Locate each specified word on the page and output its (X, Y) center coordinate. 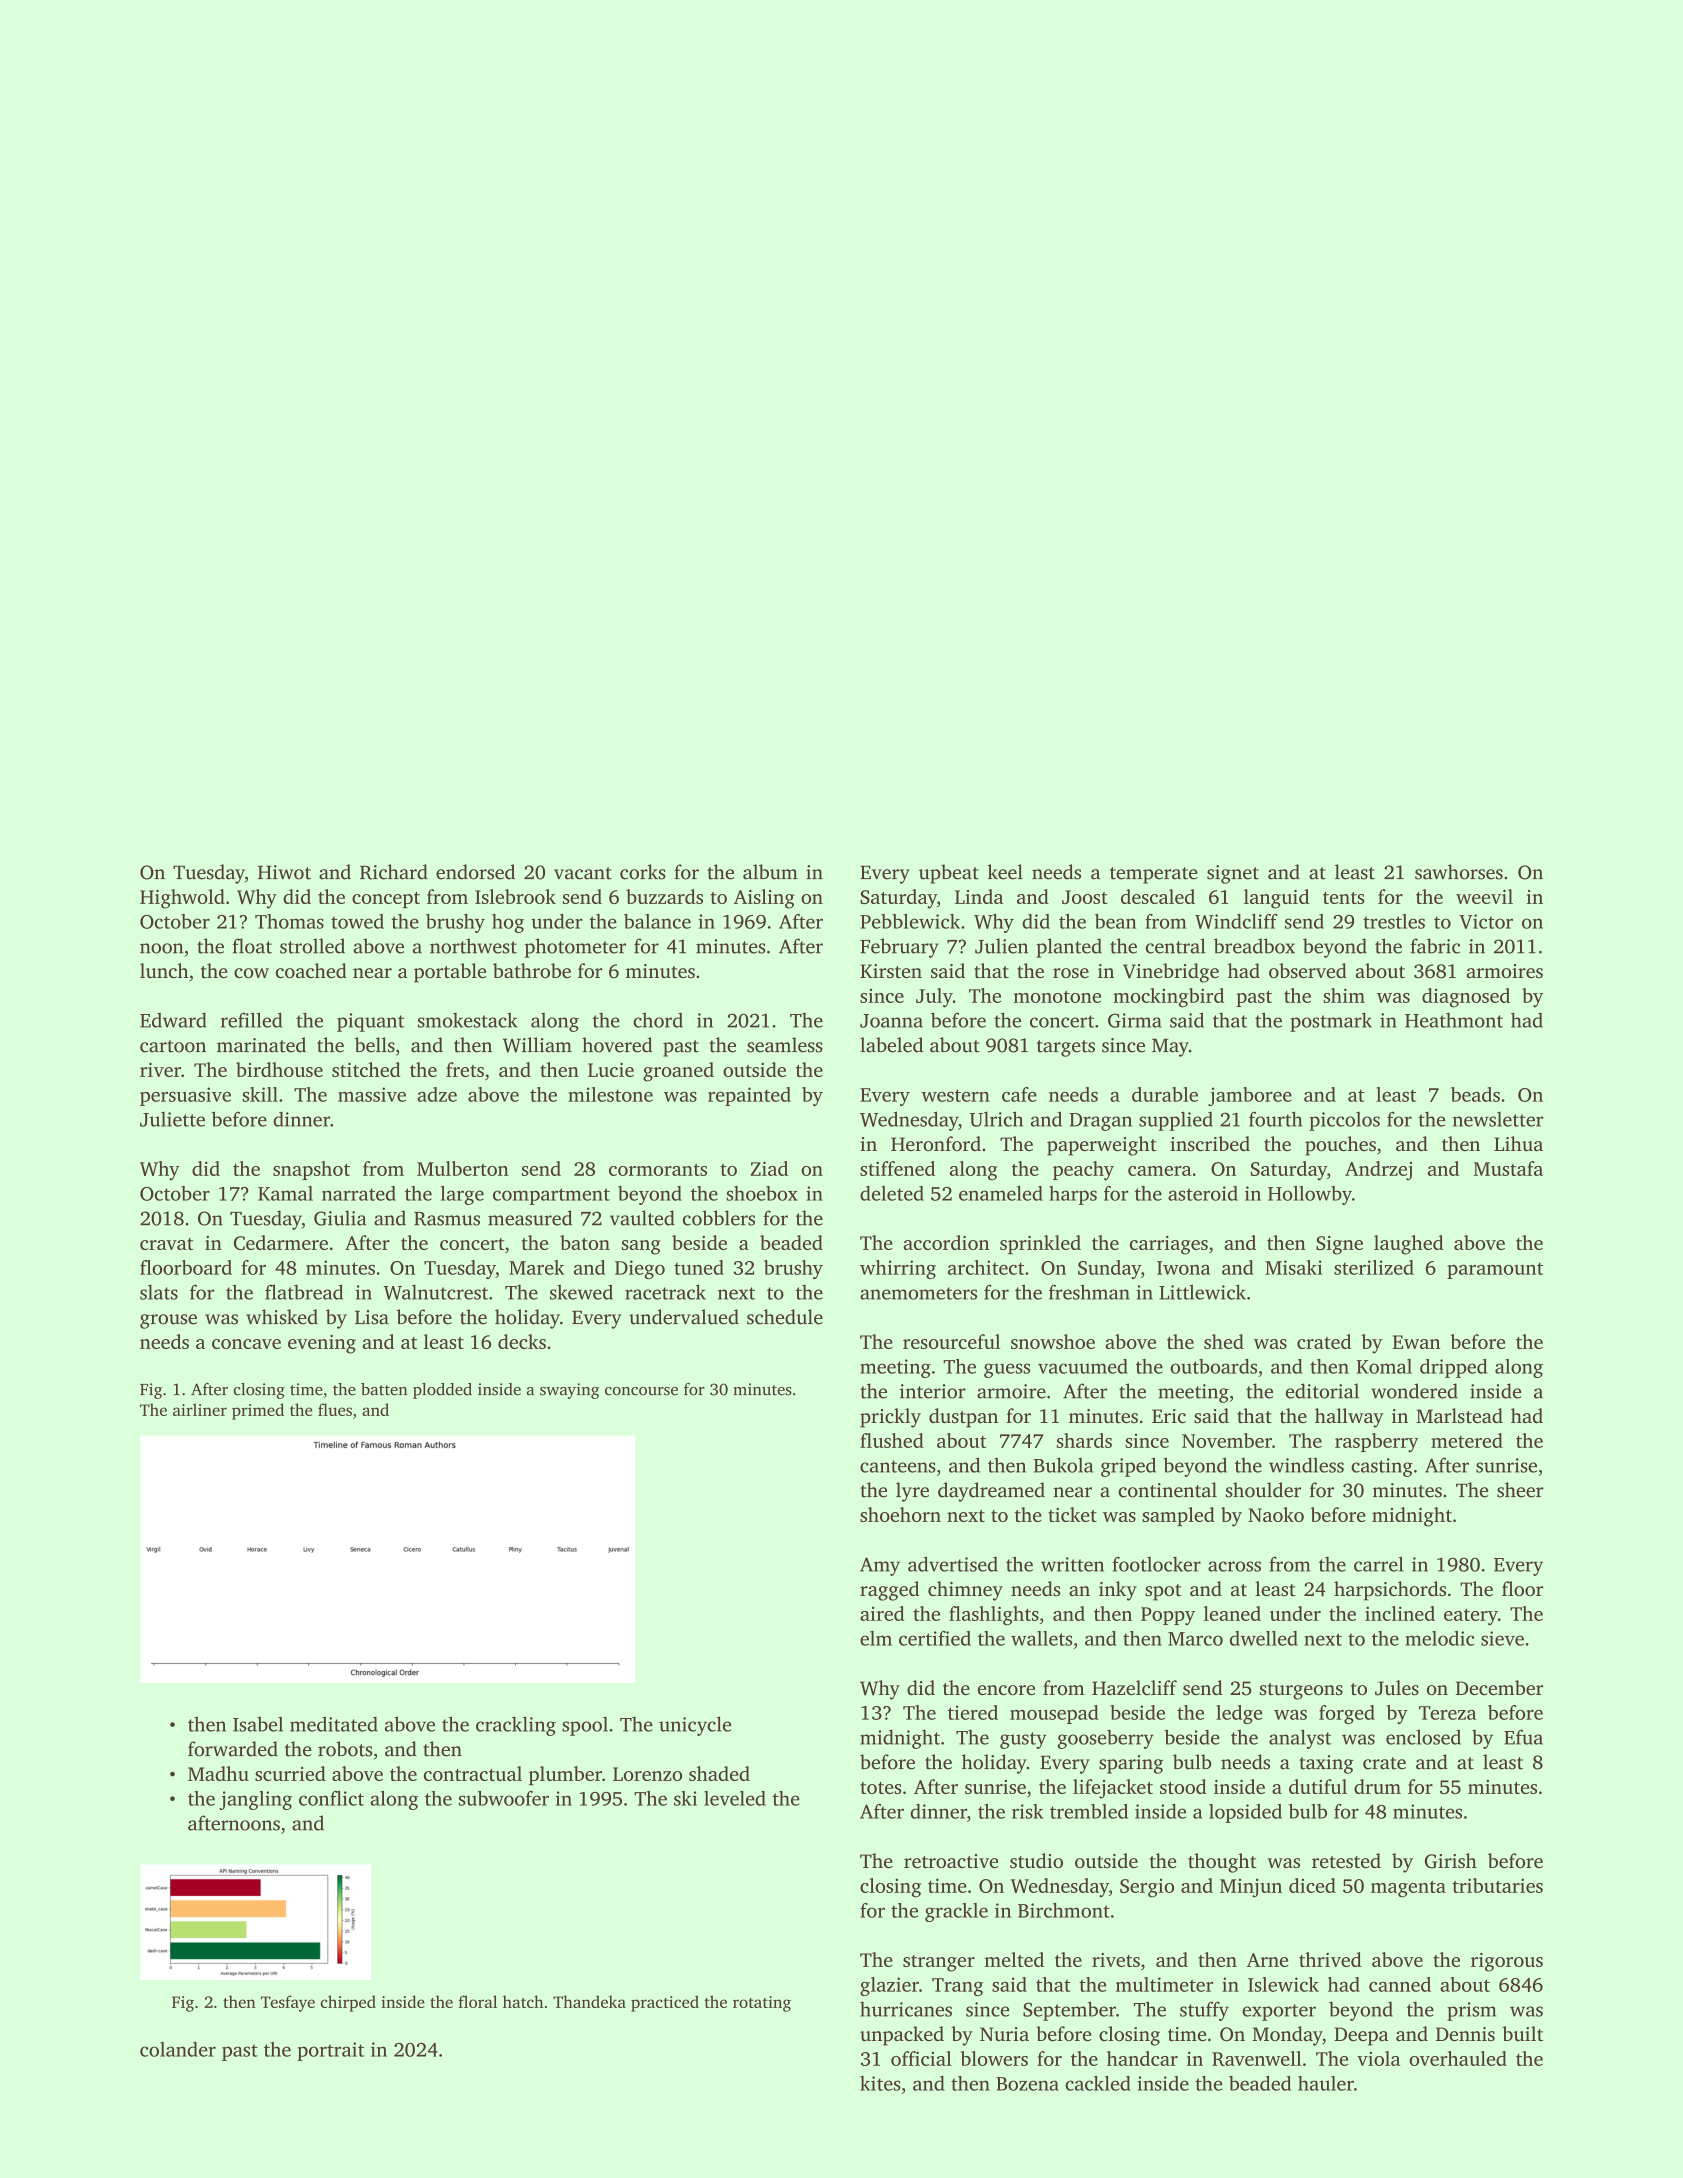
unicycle (695, 1726)
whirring (898, 1269)
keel (1005, 872)
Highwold (182, 899)
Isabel (258, 1724)
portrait (330, 2051)
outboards (1213, 1366)
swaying (569, 1391)
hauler (1326, 2083)
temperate (1154, 875)
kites (880, 2083)
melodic (1439, 1638)
